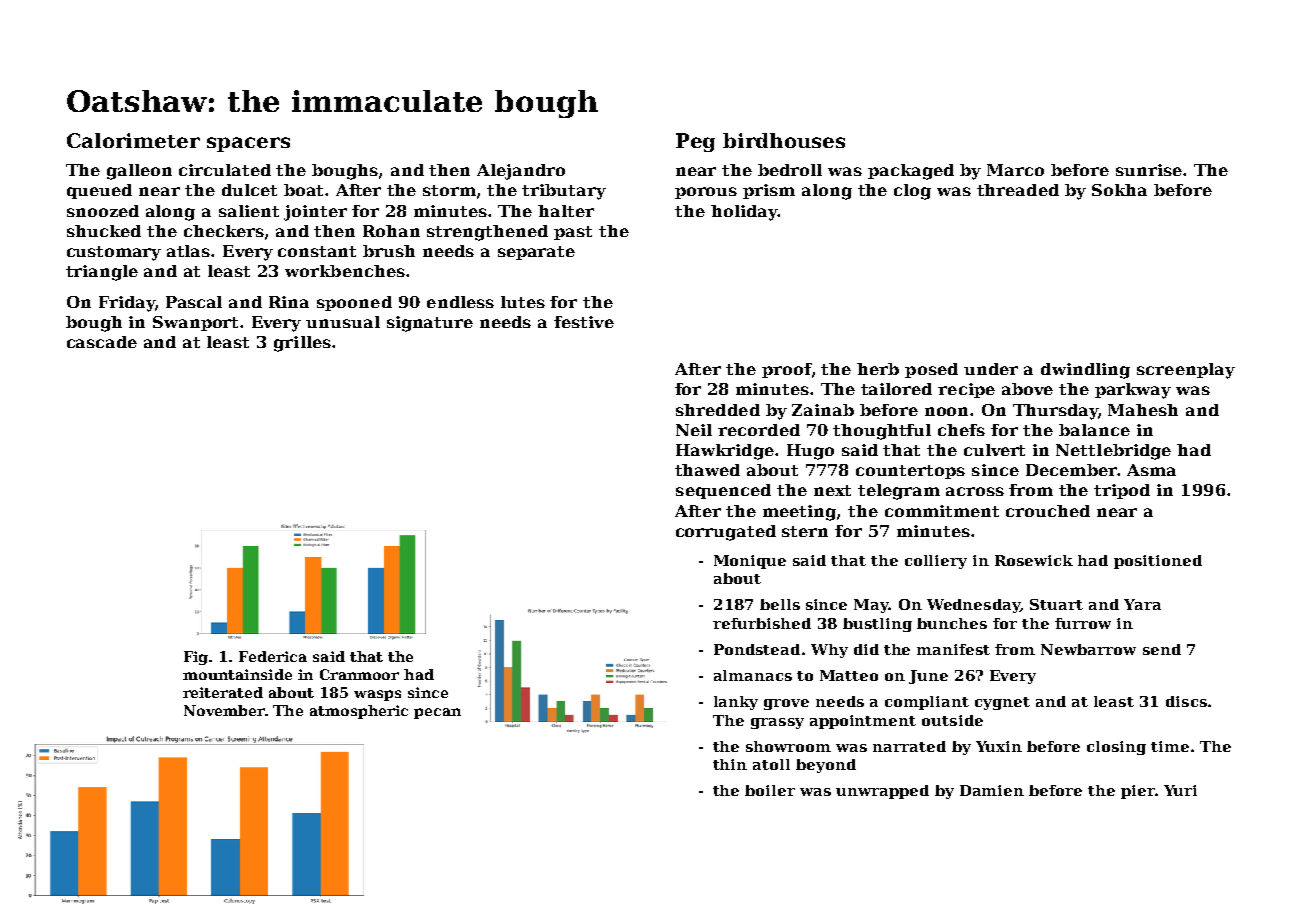  What do you see at coordinates (1142, 604) in the screenshot?
I see `Yara` at bounding box center [1142, 604].
